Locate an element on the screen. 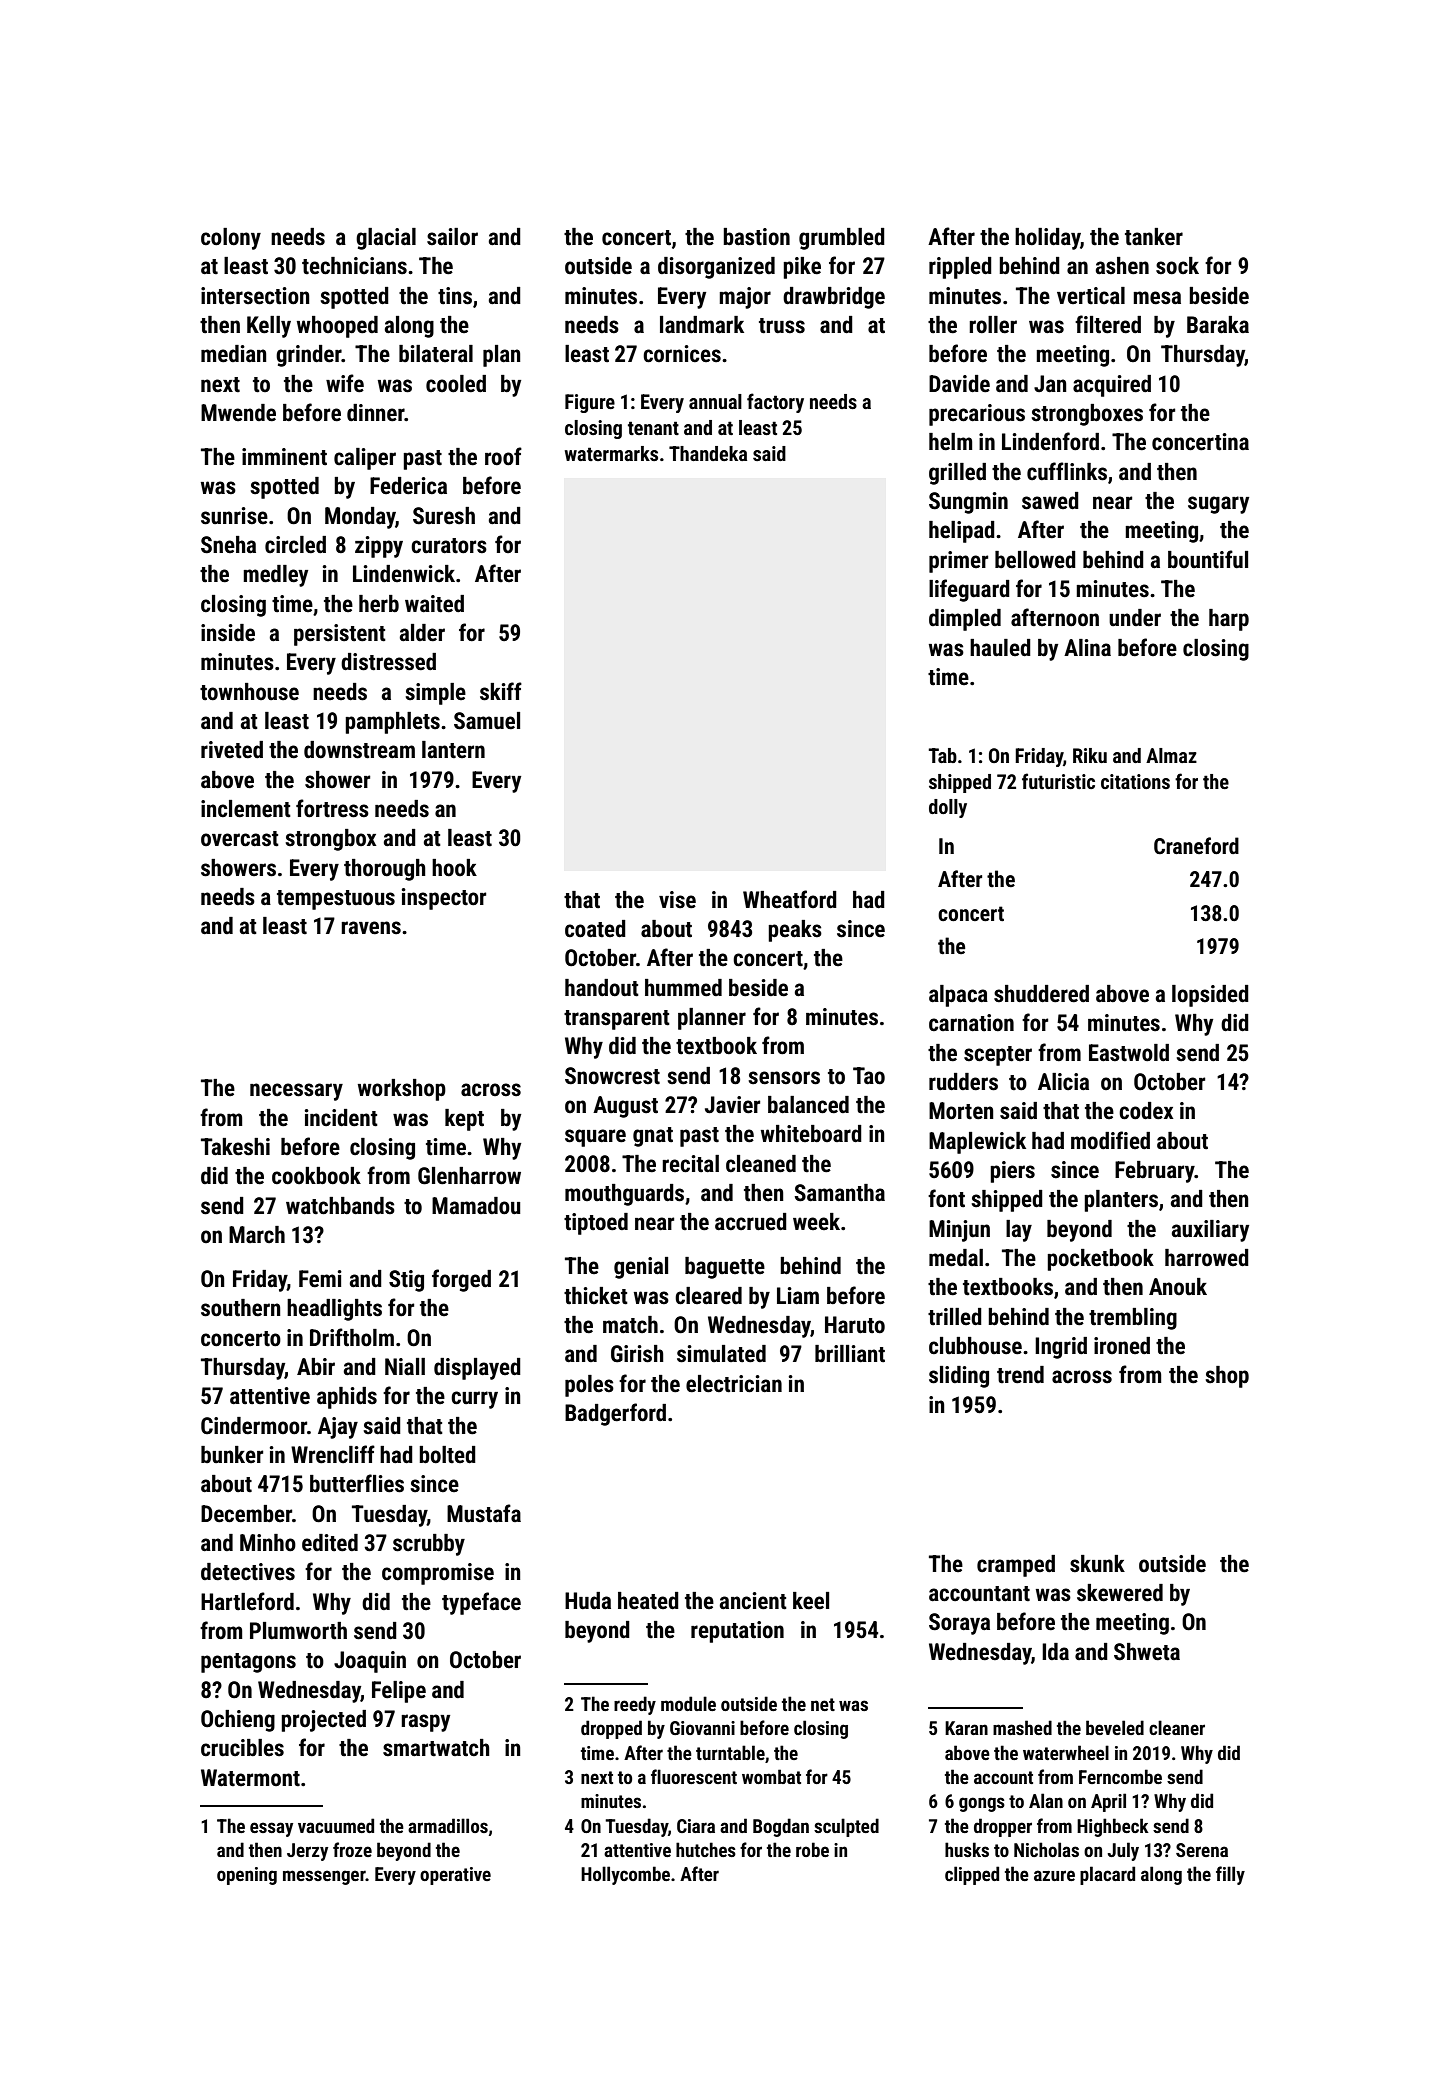 The image size is (1450, 2100). tanker is located at coordinates (1154, 237).
